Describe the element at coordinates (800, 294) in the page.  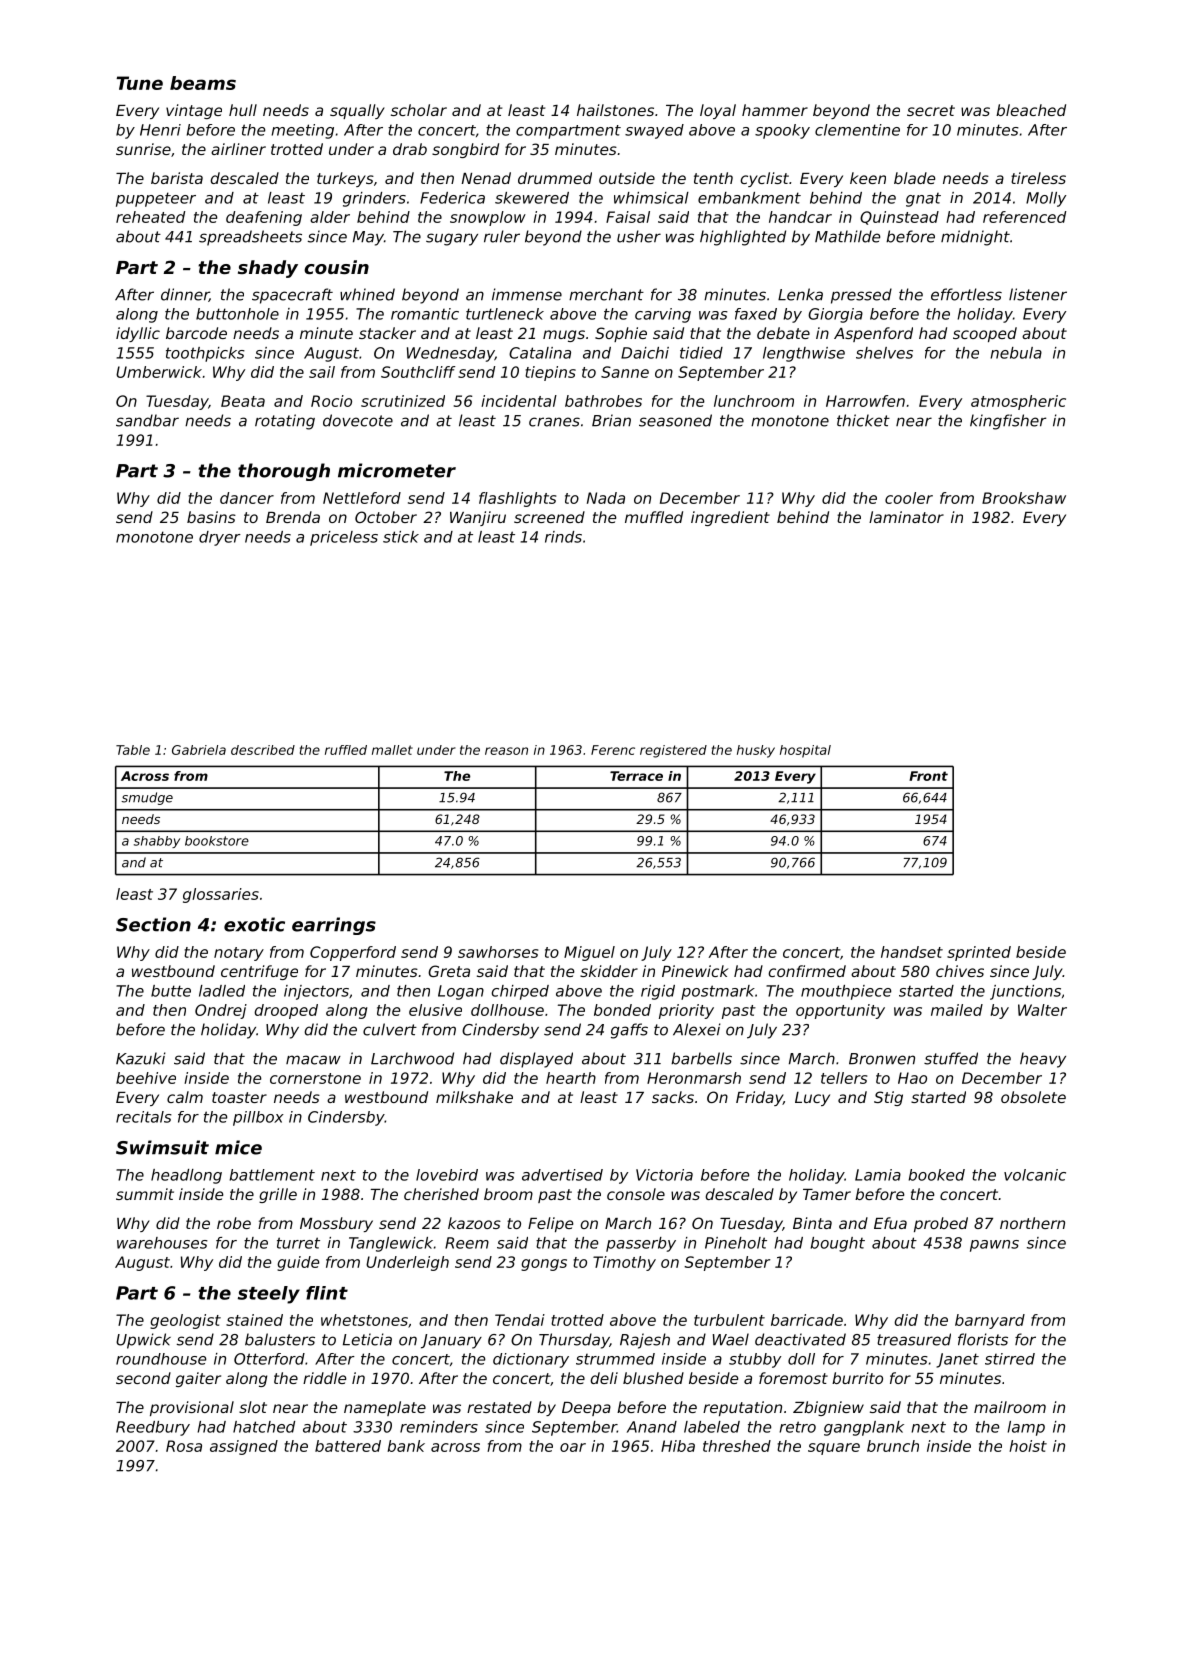
I see `Lenka` at that location.
